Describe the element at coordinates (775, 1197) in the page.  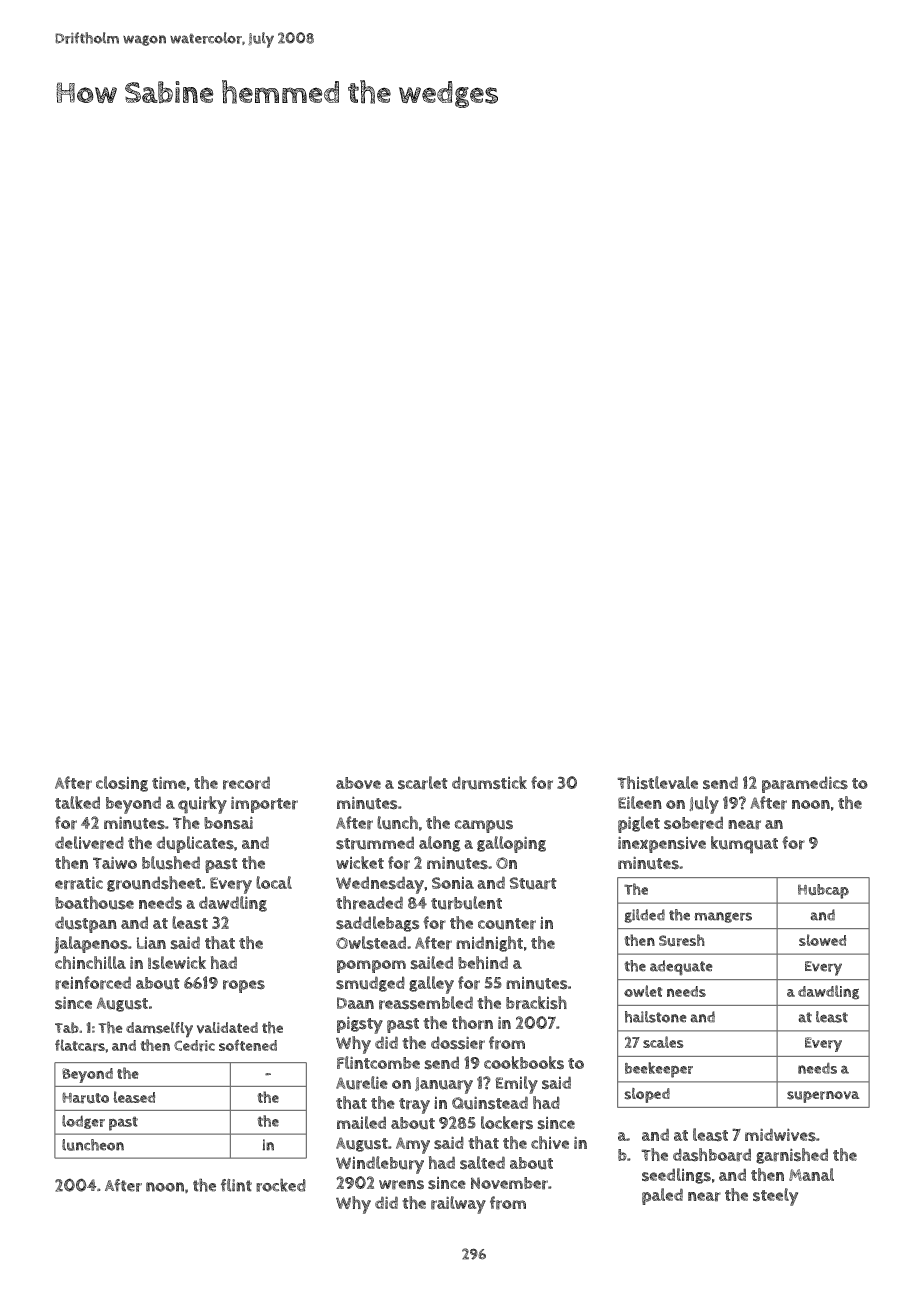
I see `steely` at that location.
